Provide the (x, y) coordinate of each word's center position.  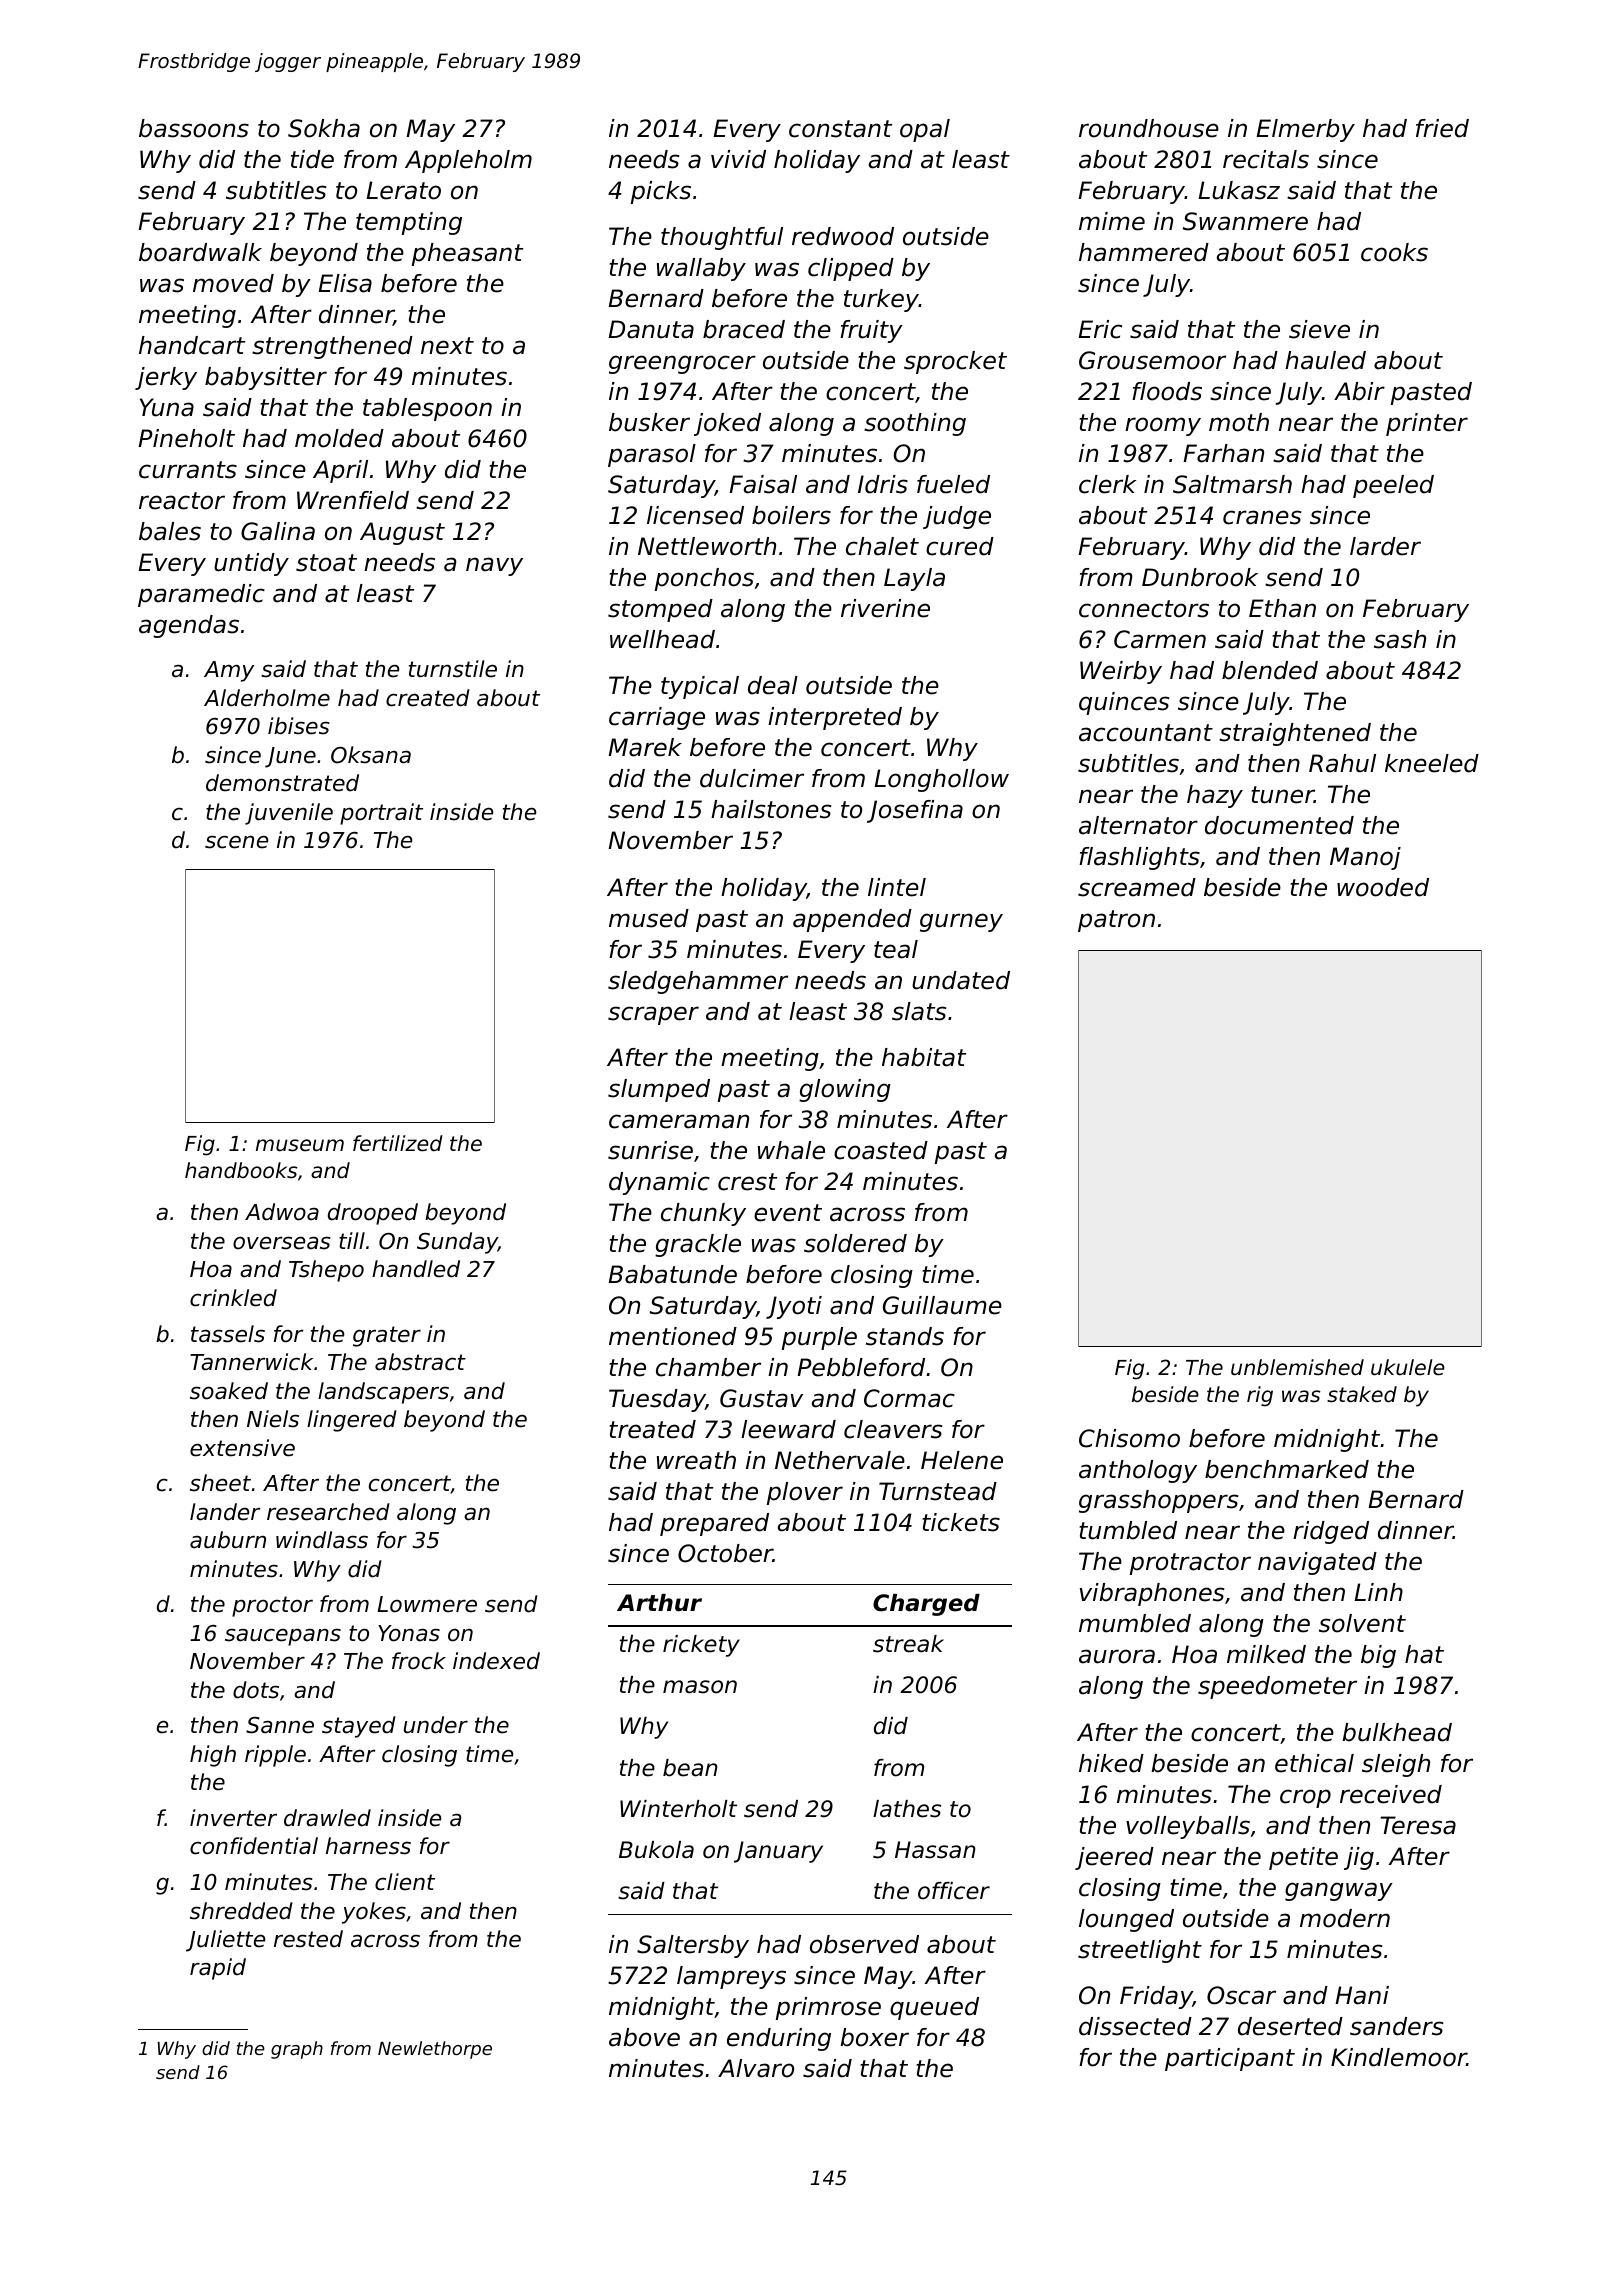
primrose (828, 2008)
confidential (254, 1846)
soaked (229, 1391)
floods (1167, 391)
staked (1362, 1394)
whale (791, 1150)
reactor (182, 501)
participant (1230, 2059)
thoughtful (722, 238)
